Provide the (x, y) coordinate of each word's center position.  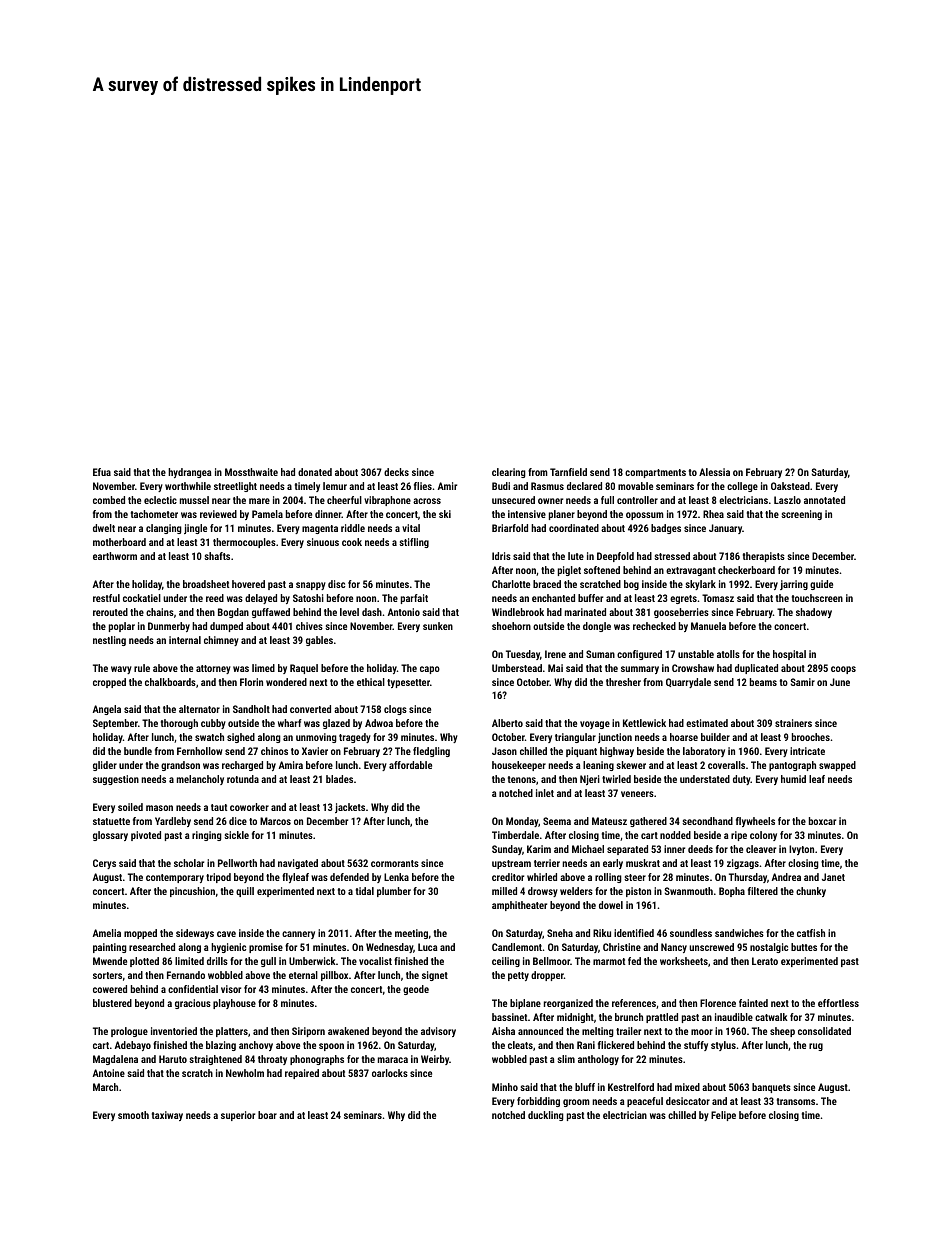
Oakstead (790, 486)
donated (315, 472)
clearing (509, 473)
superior (238, 1116)
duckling (546, 1116)
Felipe (723, 1116)
